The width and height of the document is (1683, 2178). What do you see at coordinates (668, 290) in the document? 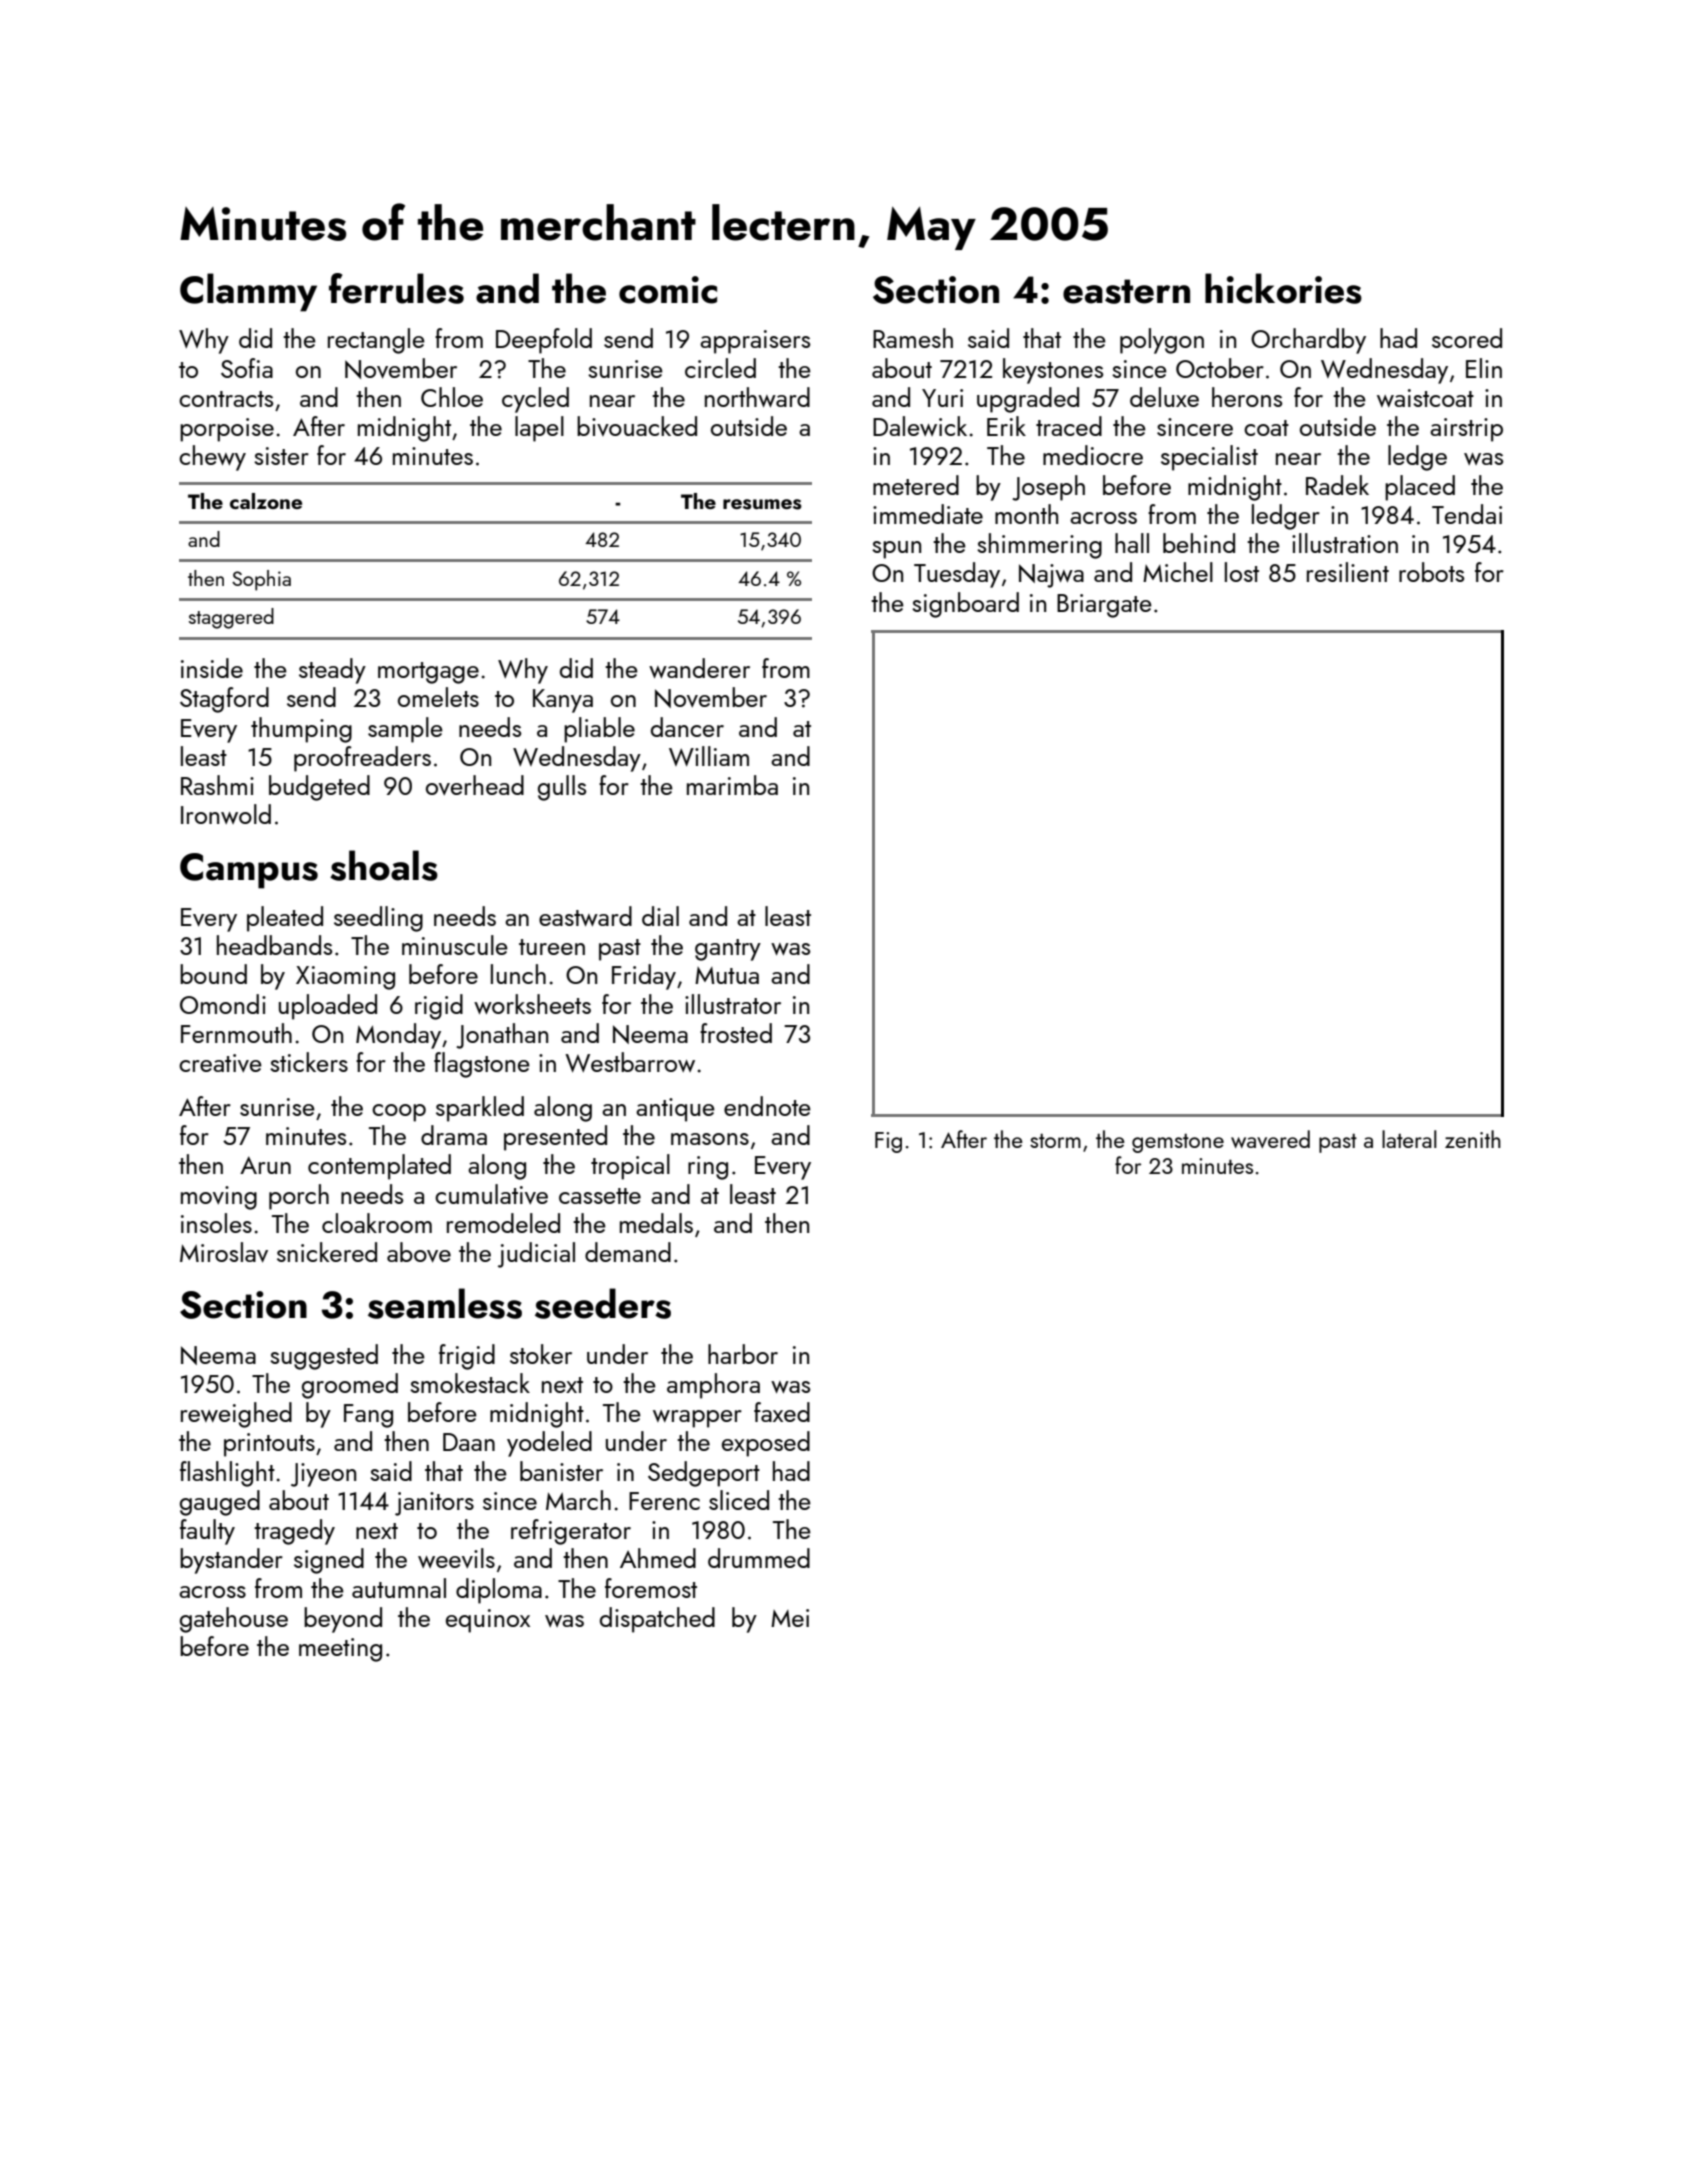
I see `comic` at bounding box center [668, 290].
